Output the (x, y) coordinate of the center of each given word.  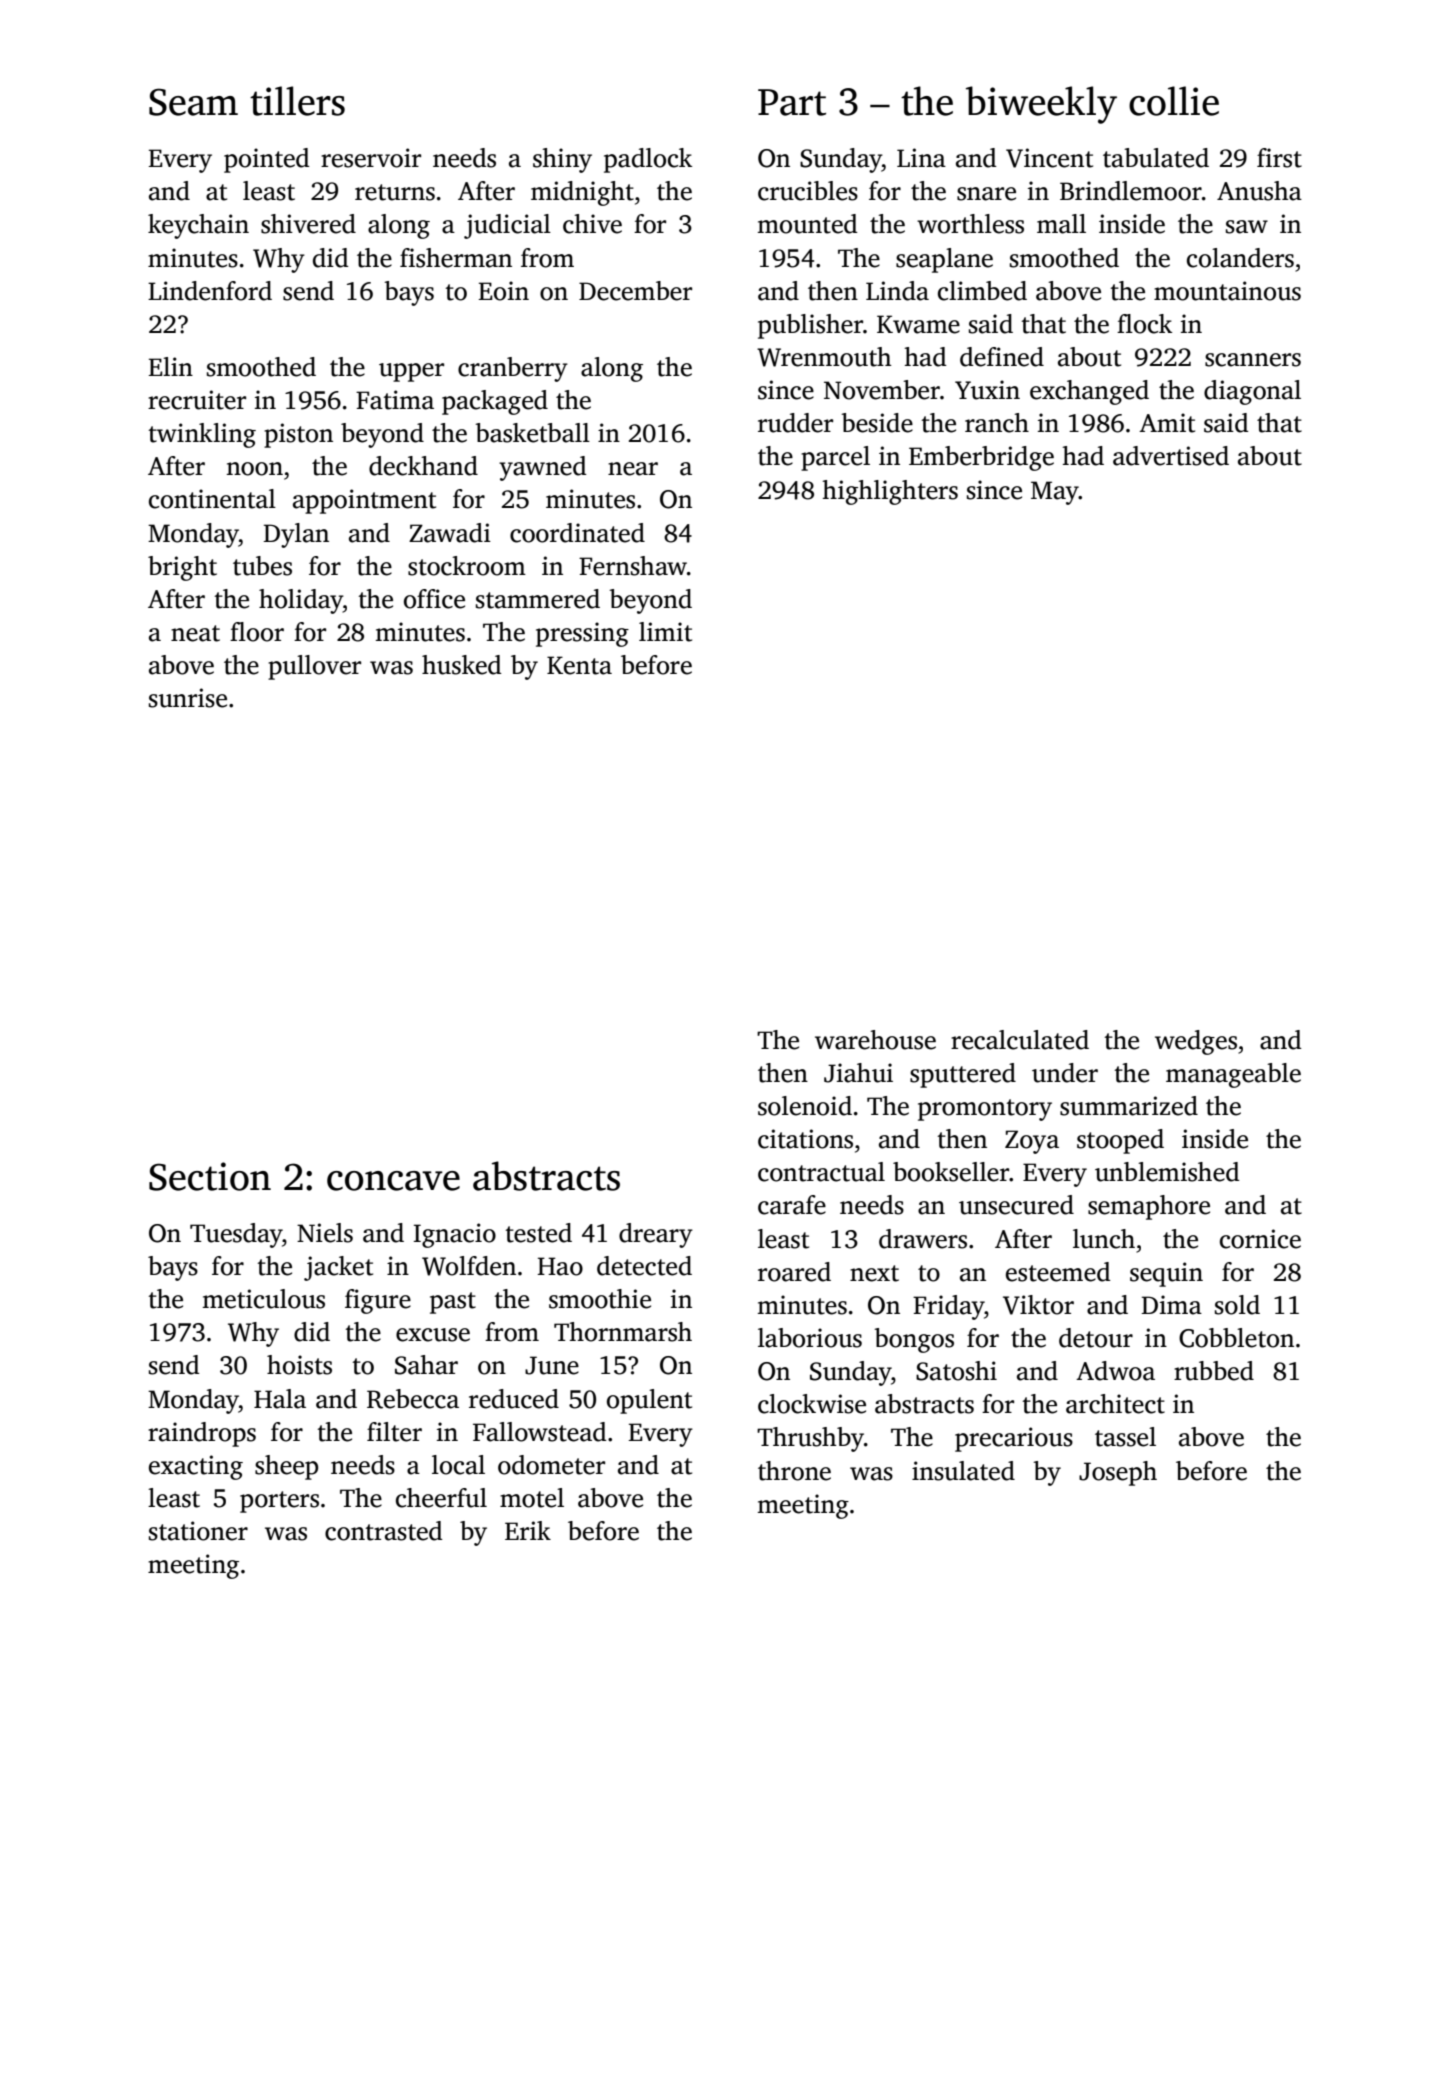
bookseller (951, 1172)
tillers (297, 101)
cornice (1260, 1239)
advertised (1171, 456)
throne (794, 1471)
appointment (364, 501)
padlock (648, 160)
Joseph (1118, 1473)
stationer (198, 1531)
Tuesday (236, 1235)
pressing (582, 634)
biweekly (1041, 105)
